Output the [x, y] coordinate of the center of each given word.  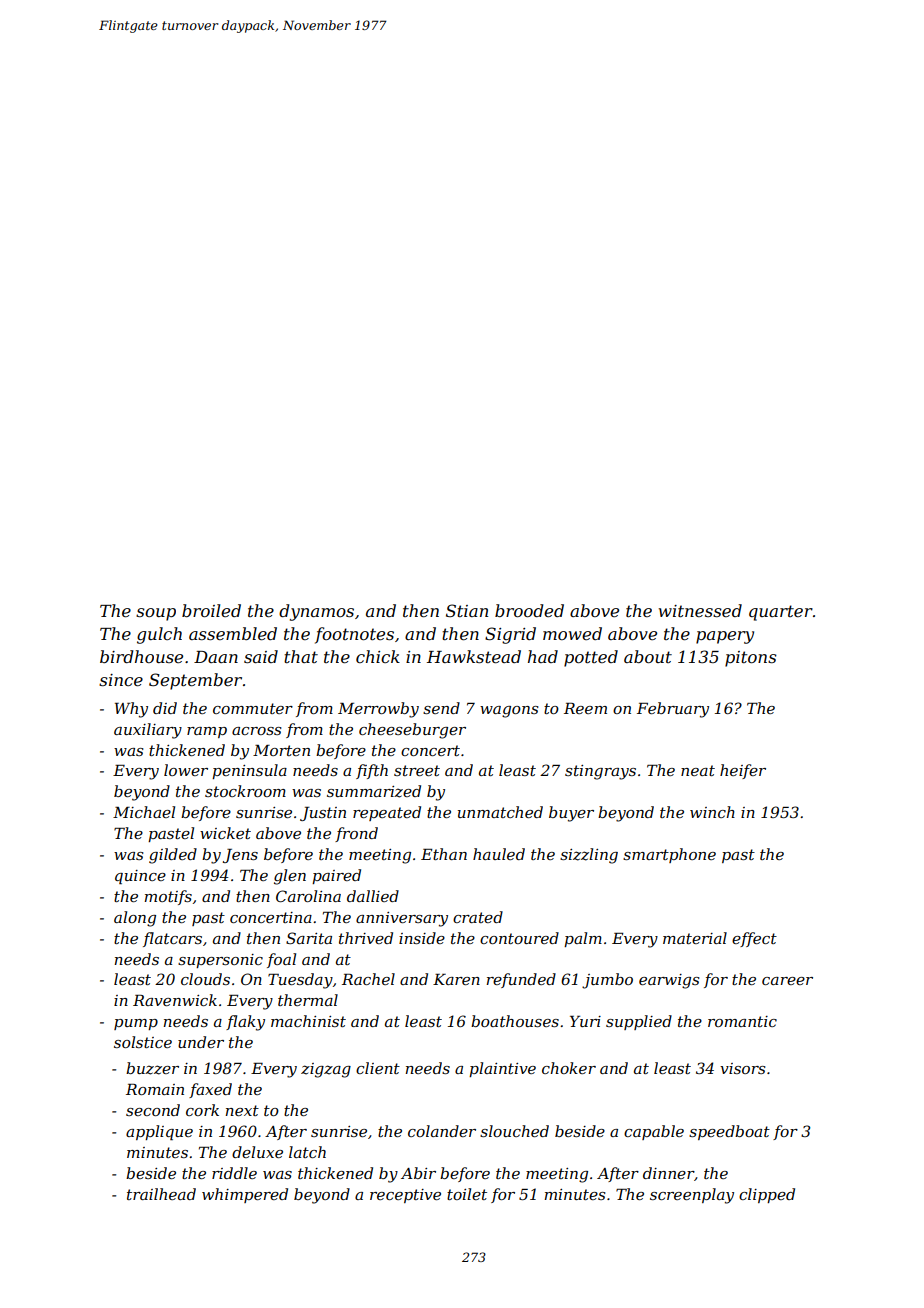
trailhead [161, 1194]
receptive [405, 1196]
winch [712, 812]
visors [742, 1068]
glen [290, 877]
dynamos [316, 612]
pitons [751, 659]
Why [131, 710]
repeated [387, 813]
